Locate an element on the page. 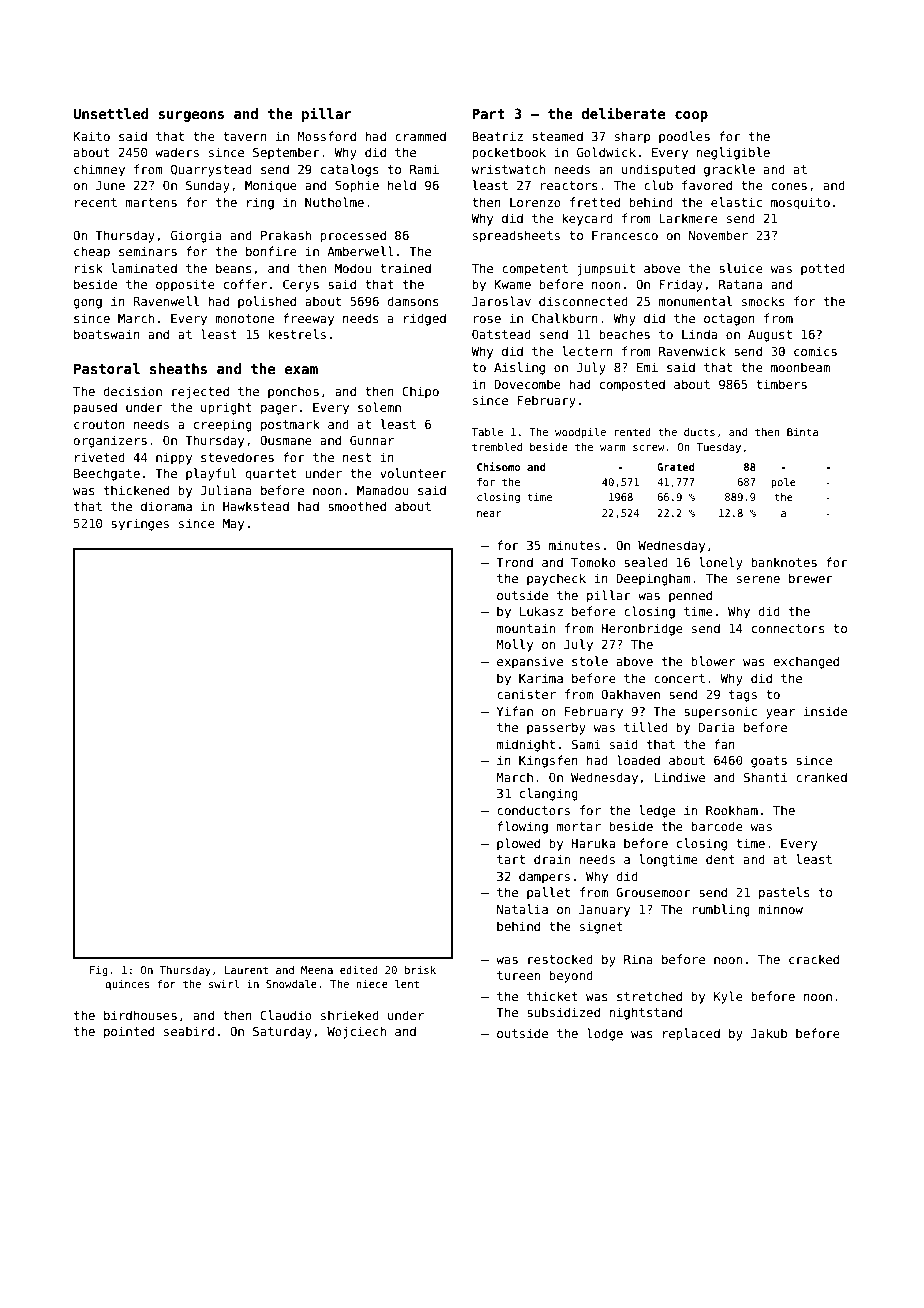 Image resolution: width=924 pixels, height=1308 pixels. May is located at coordinates (233, 525).
